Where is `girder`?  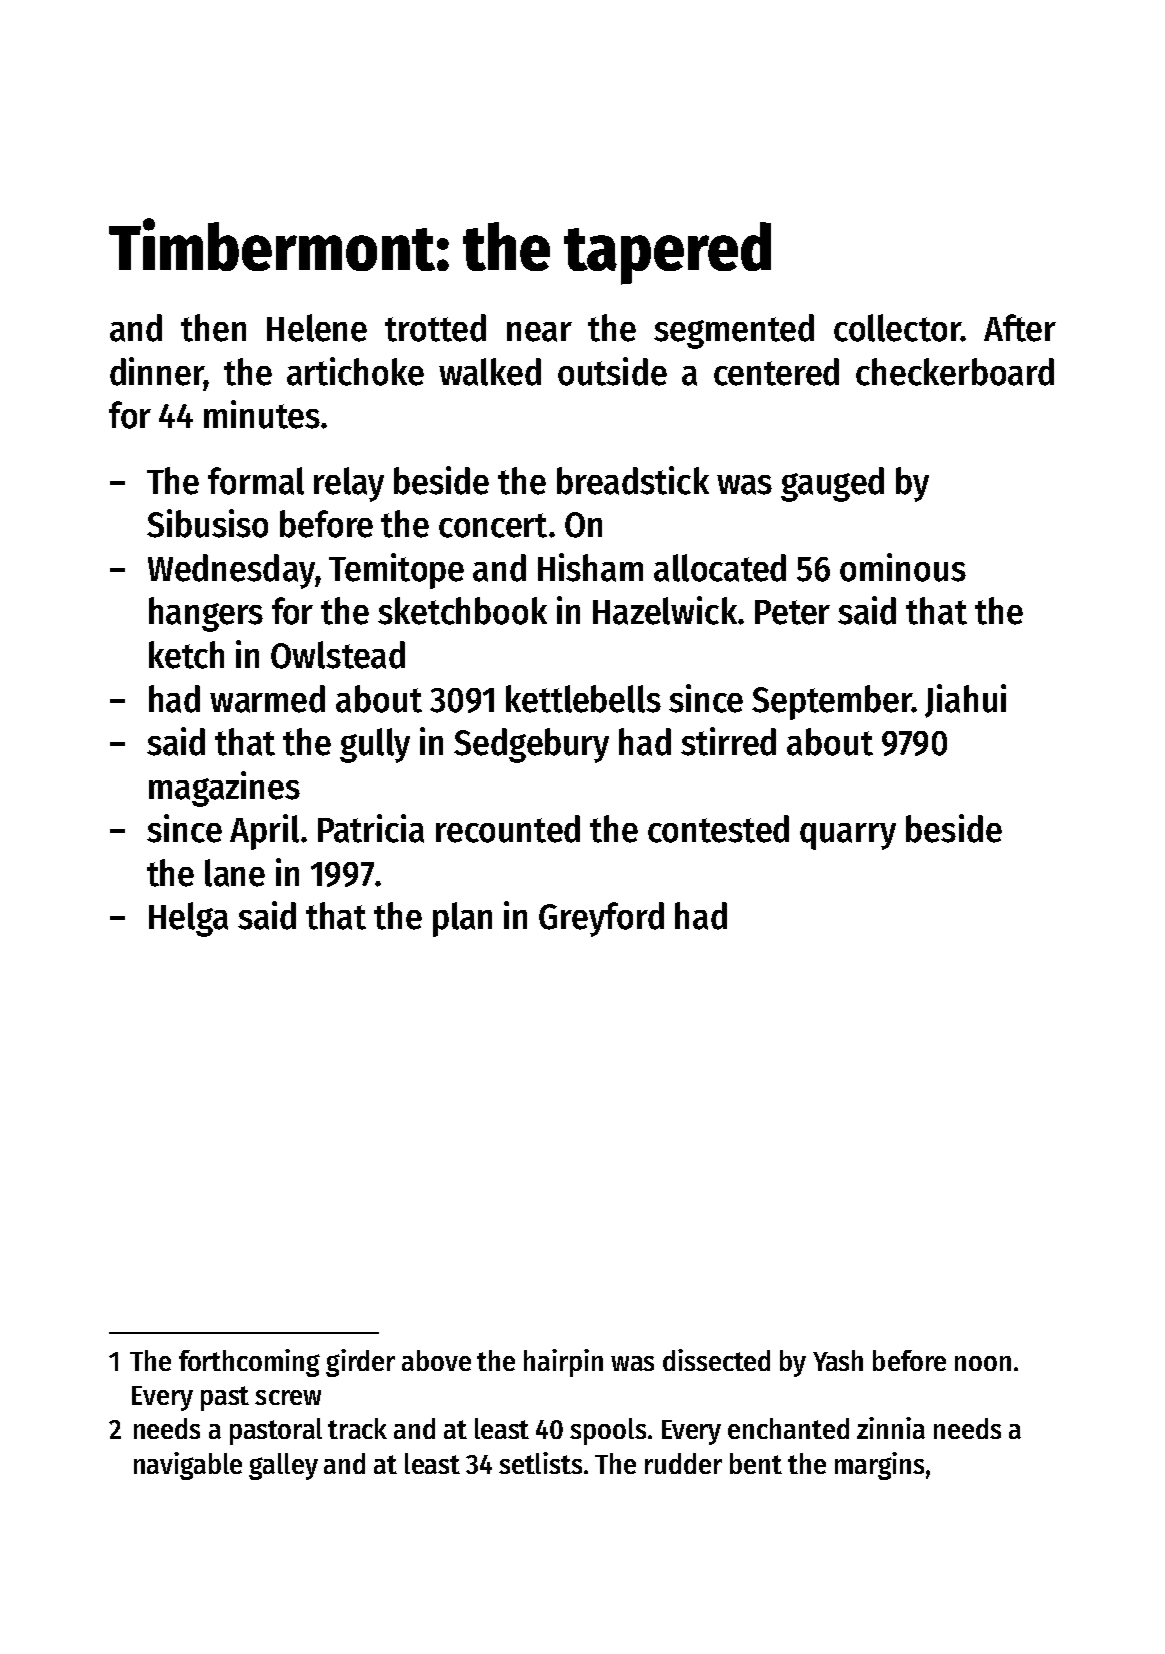 girder is located at coordinates (360, 1363).
